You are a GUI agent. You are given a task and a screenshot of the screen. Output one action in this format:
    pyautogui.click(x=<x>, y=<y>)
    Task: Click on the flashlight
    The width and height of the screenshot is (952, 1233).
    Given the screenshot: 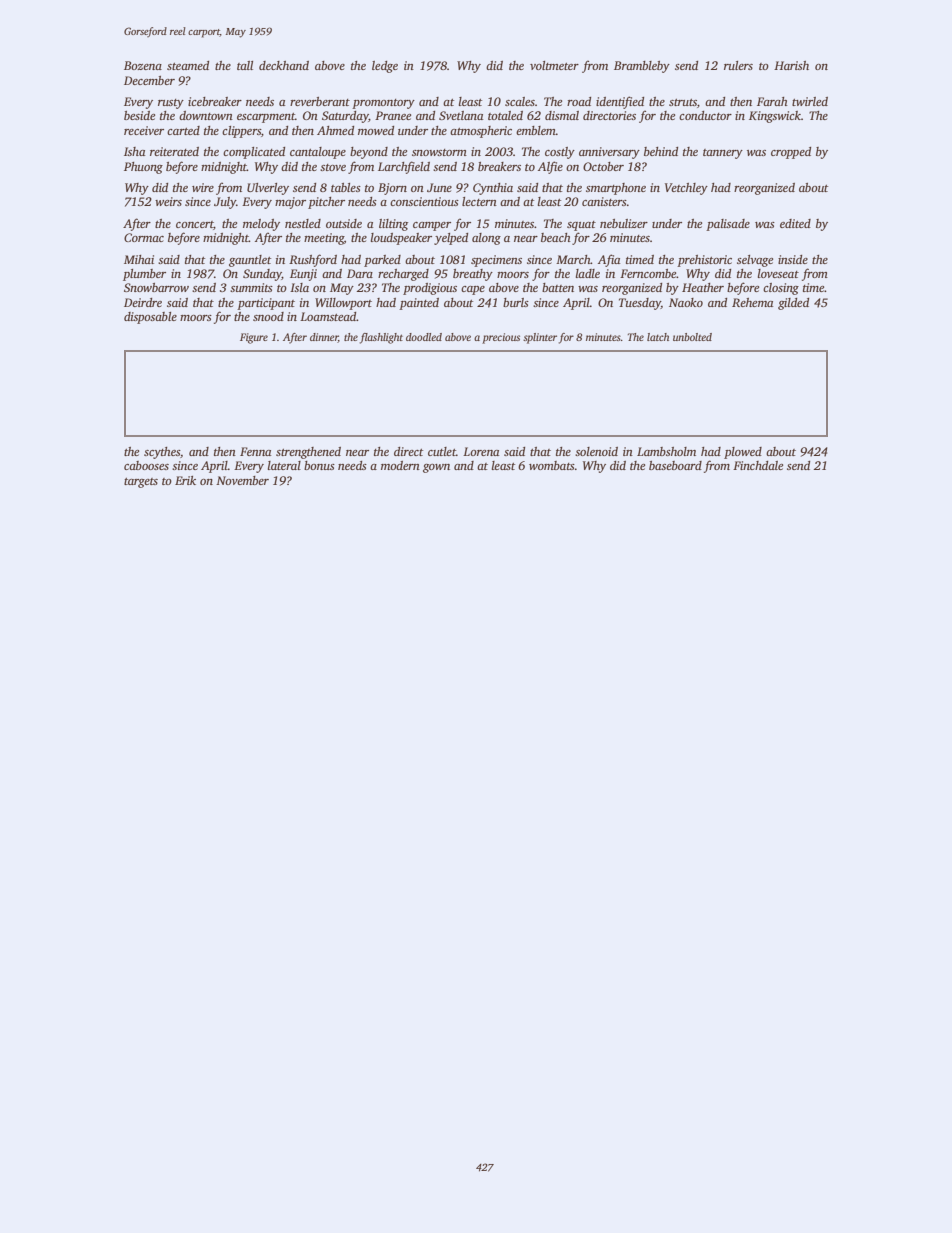 What is the action you would take?
    pyautogui.click(x=381, y=338)
